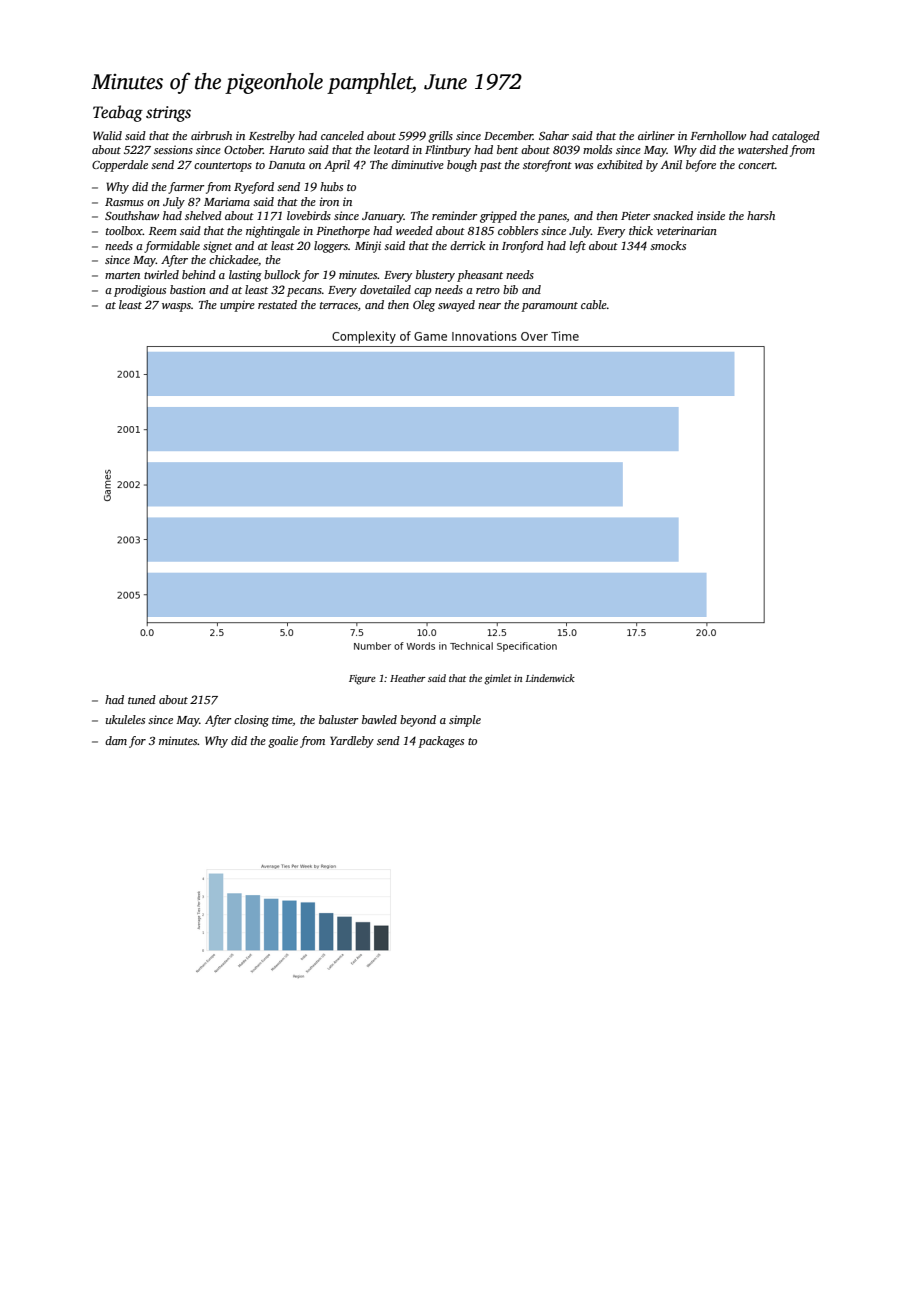 The image size is (924, 1308). Describe the element at coordinates (120, 166) in the document. I see `Copperdale` at that location.
